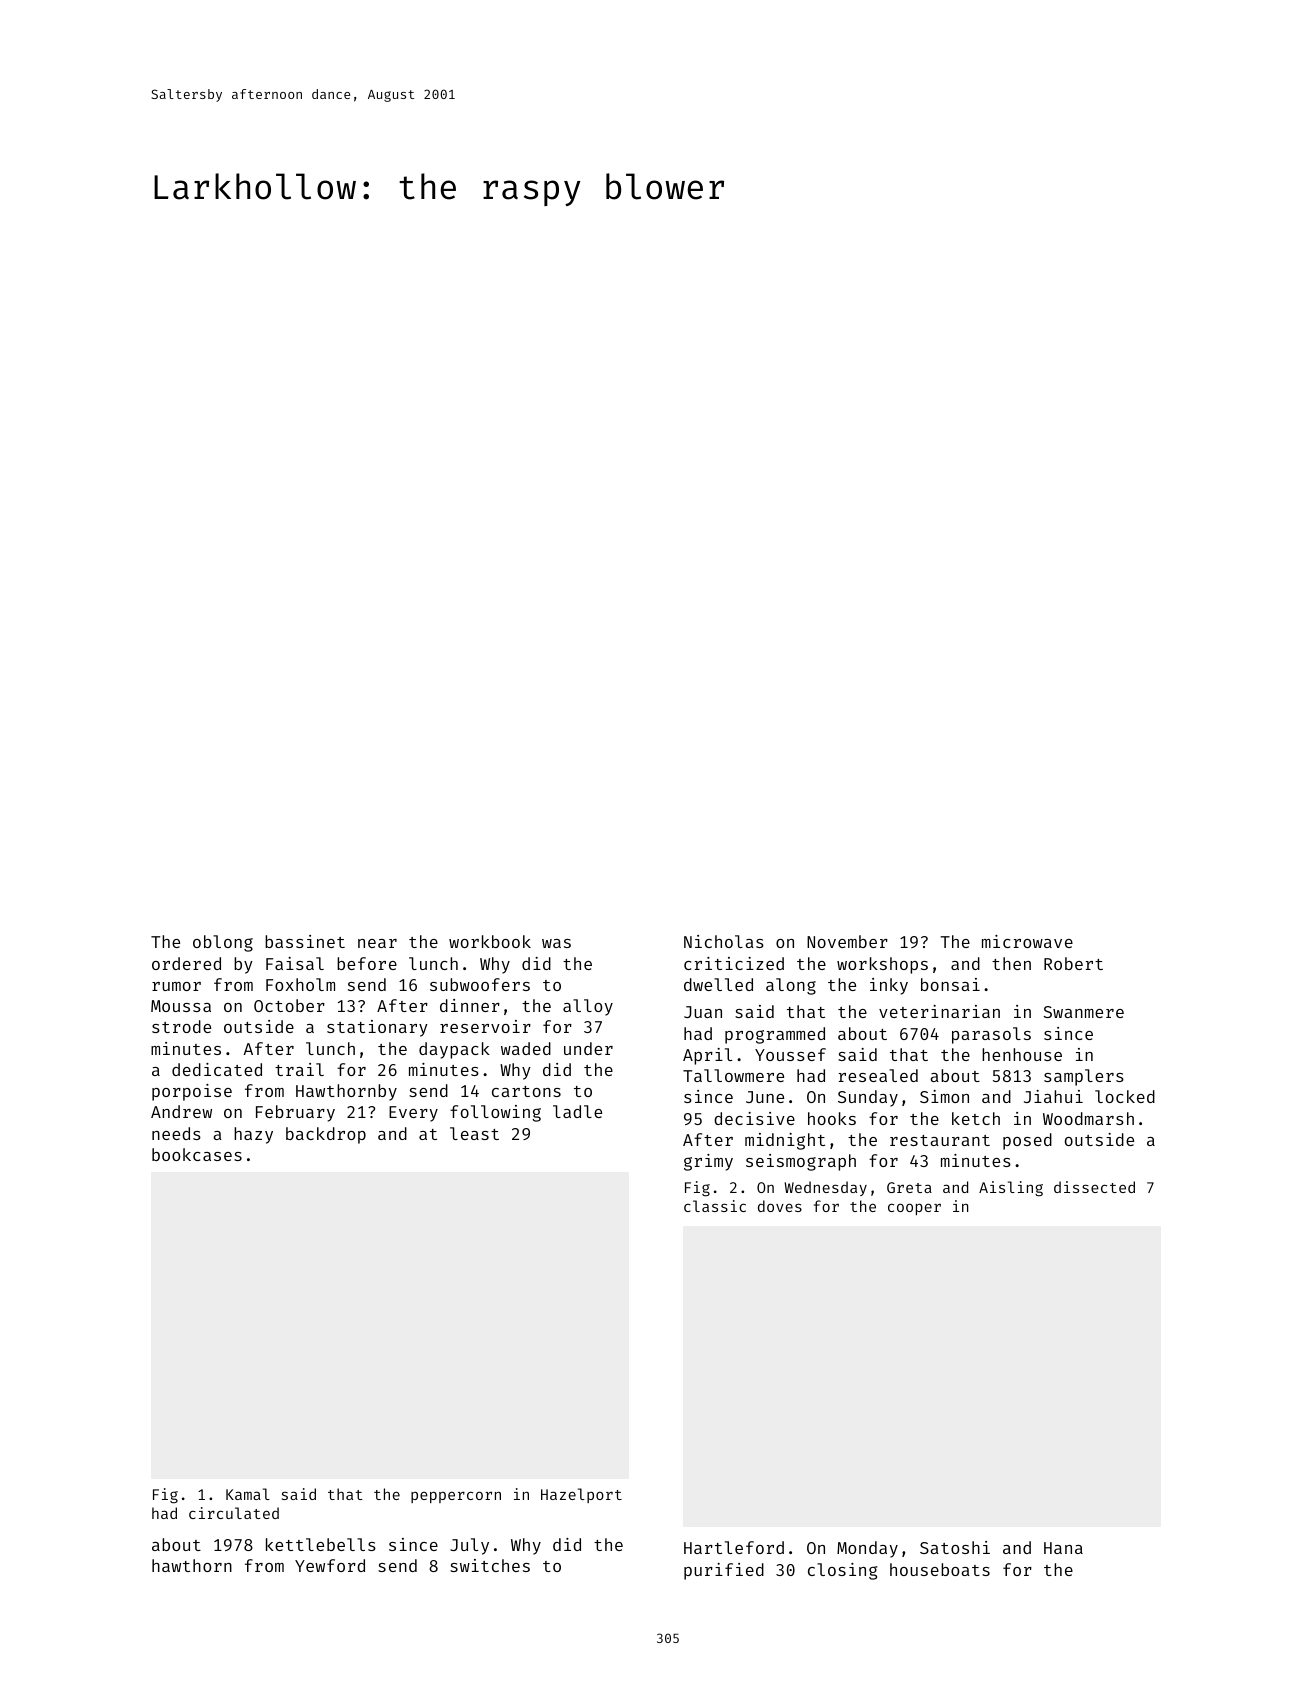  Describe the element at coordinates (176, 1133) in the image. I see `needs` at that location.
